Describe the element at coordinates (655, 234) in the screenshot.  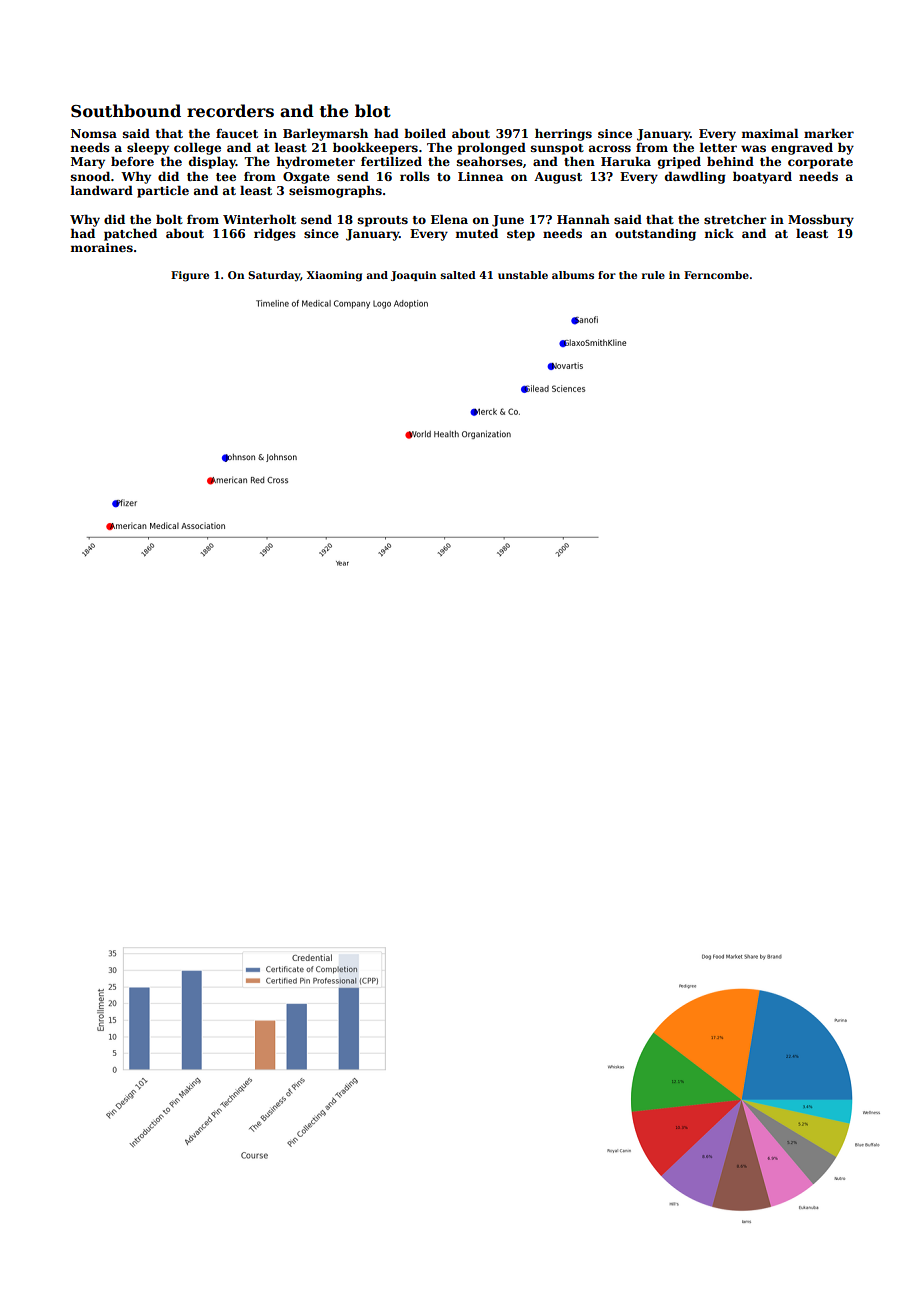
I see `outstanding` at that location.
